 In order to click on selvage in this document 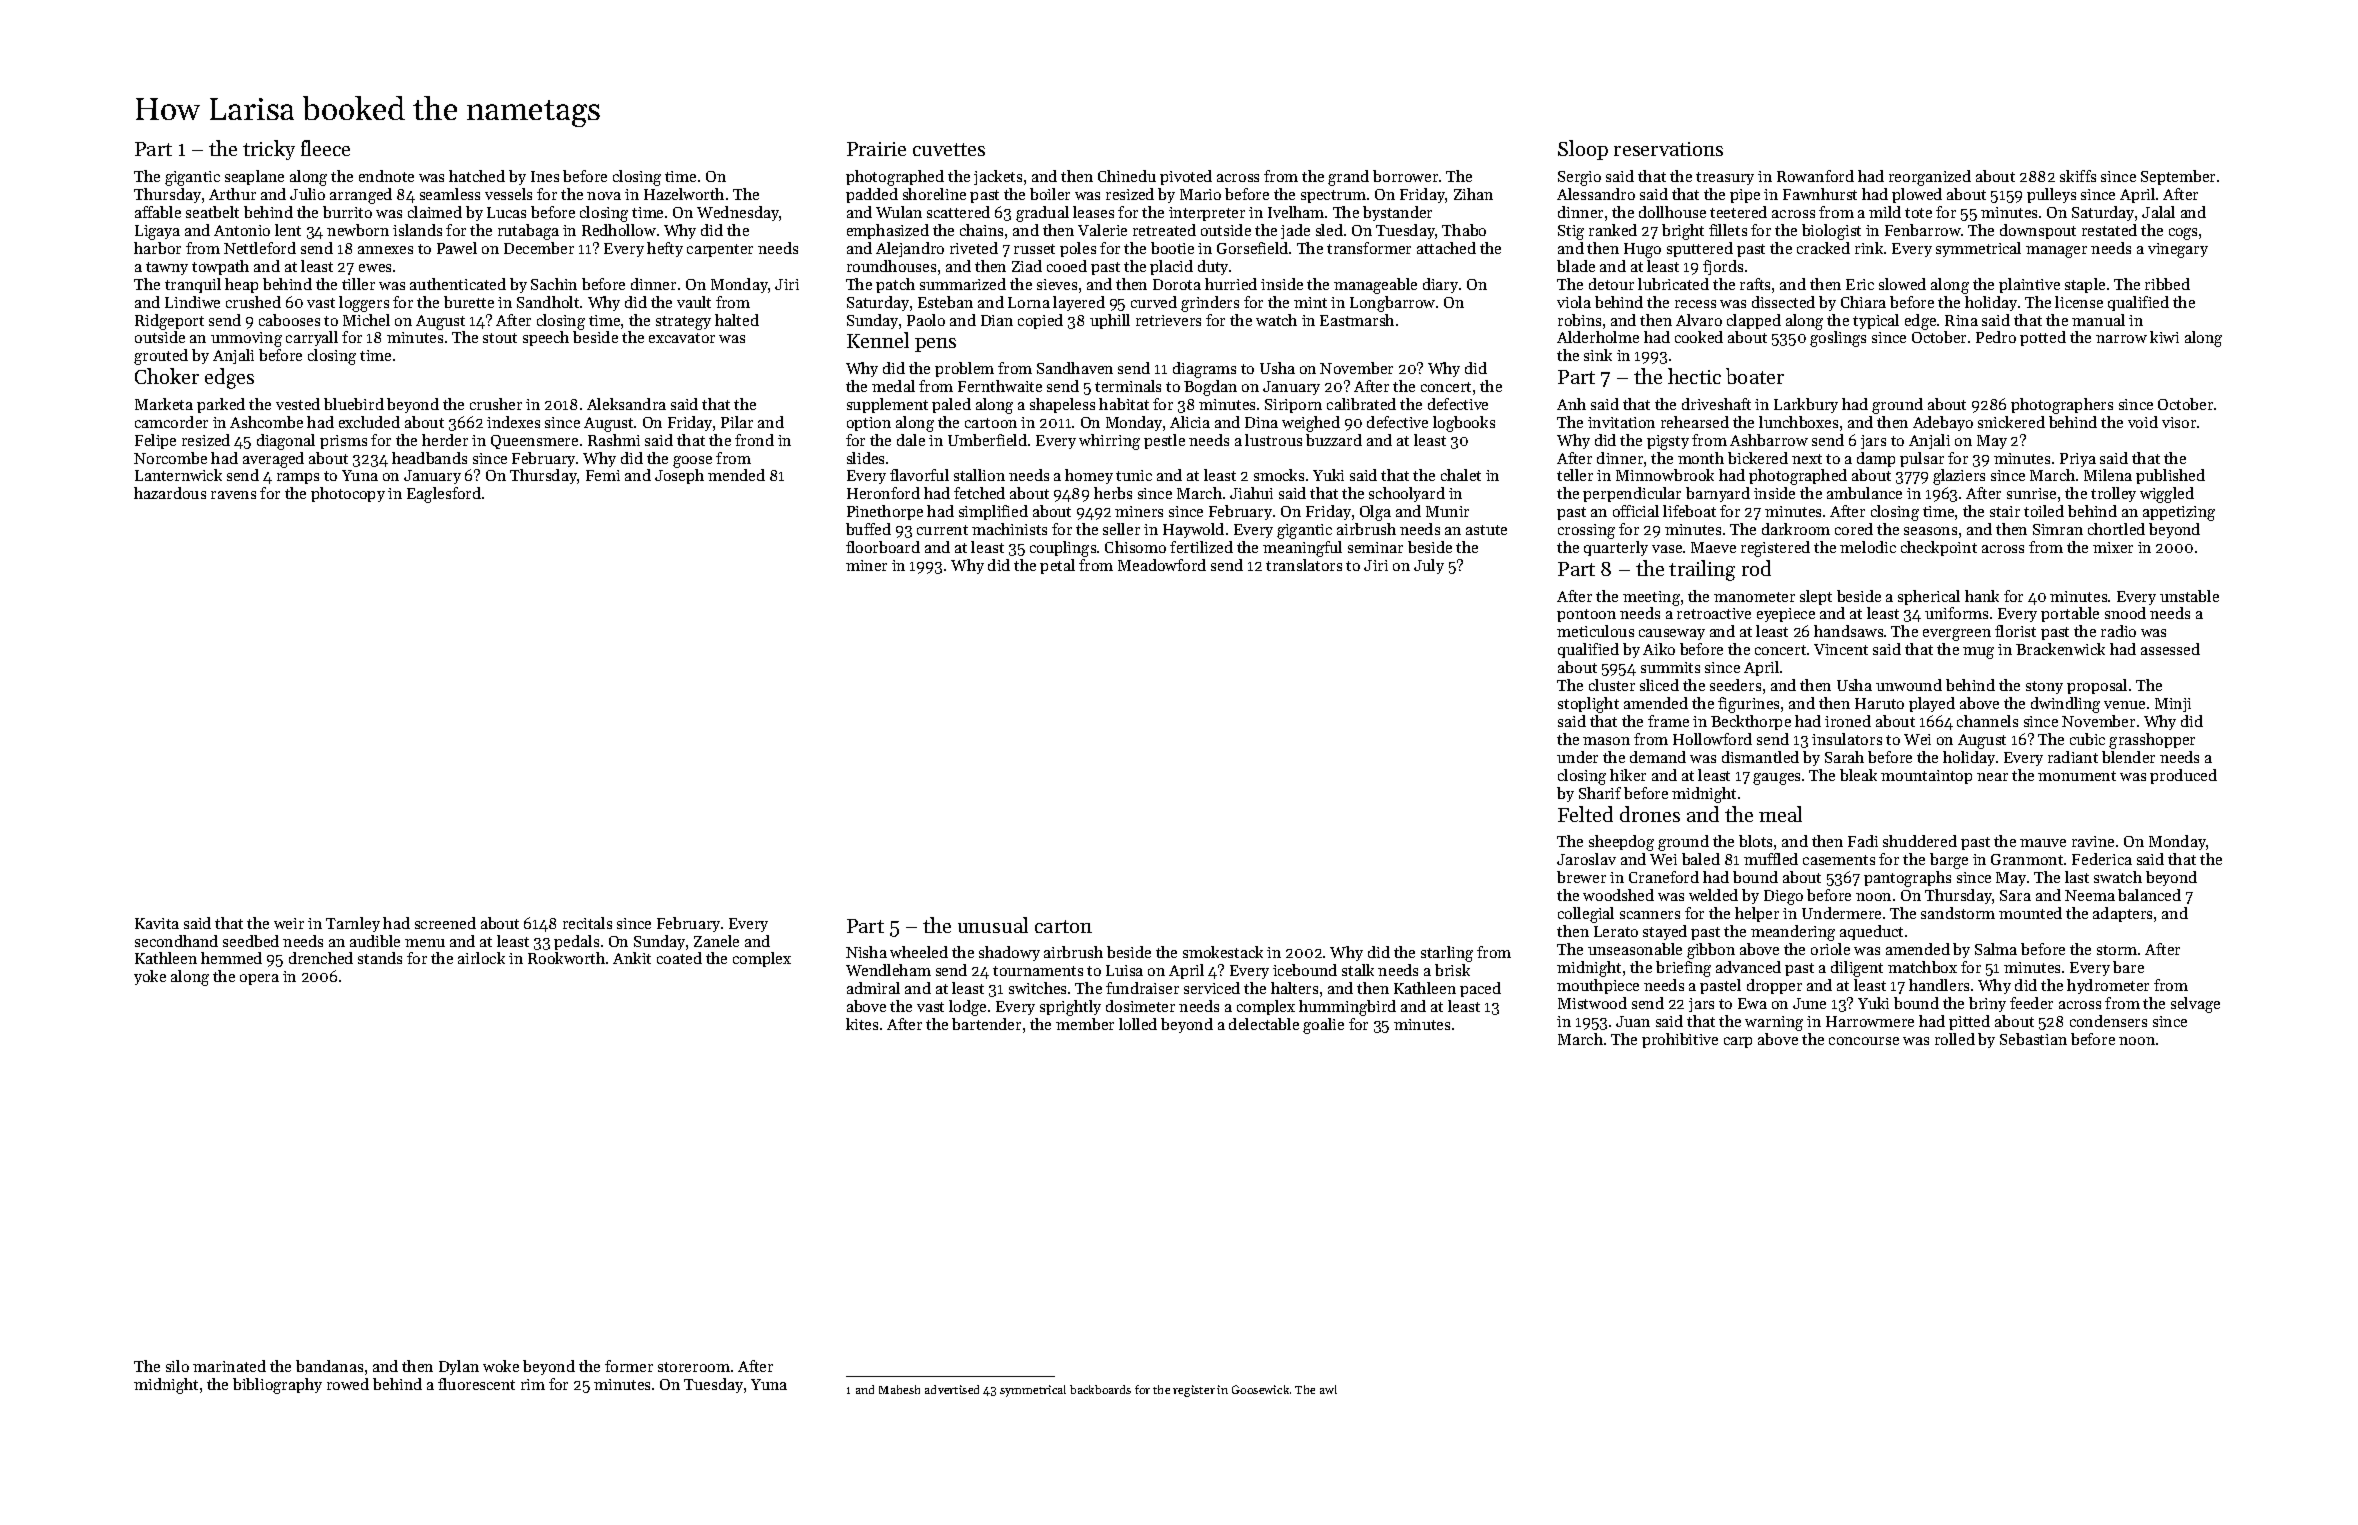, I will do `click(2195, 1005)`.
